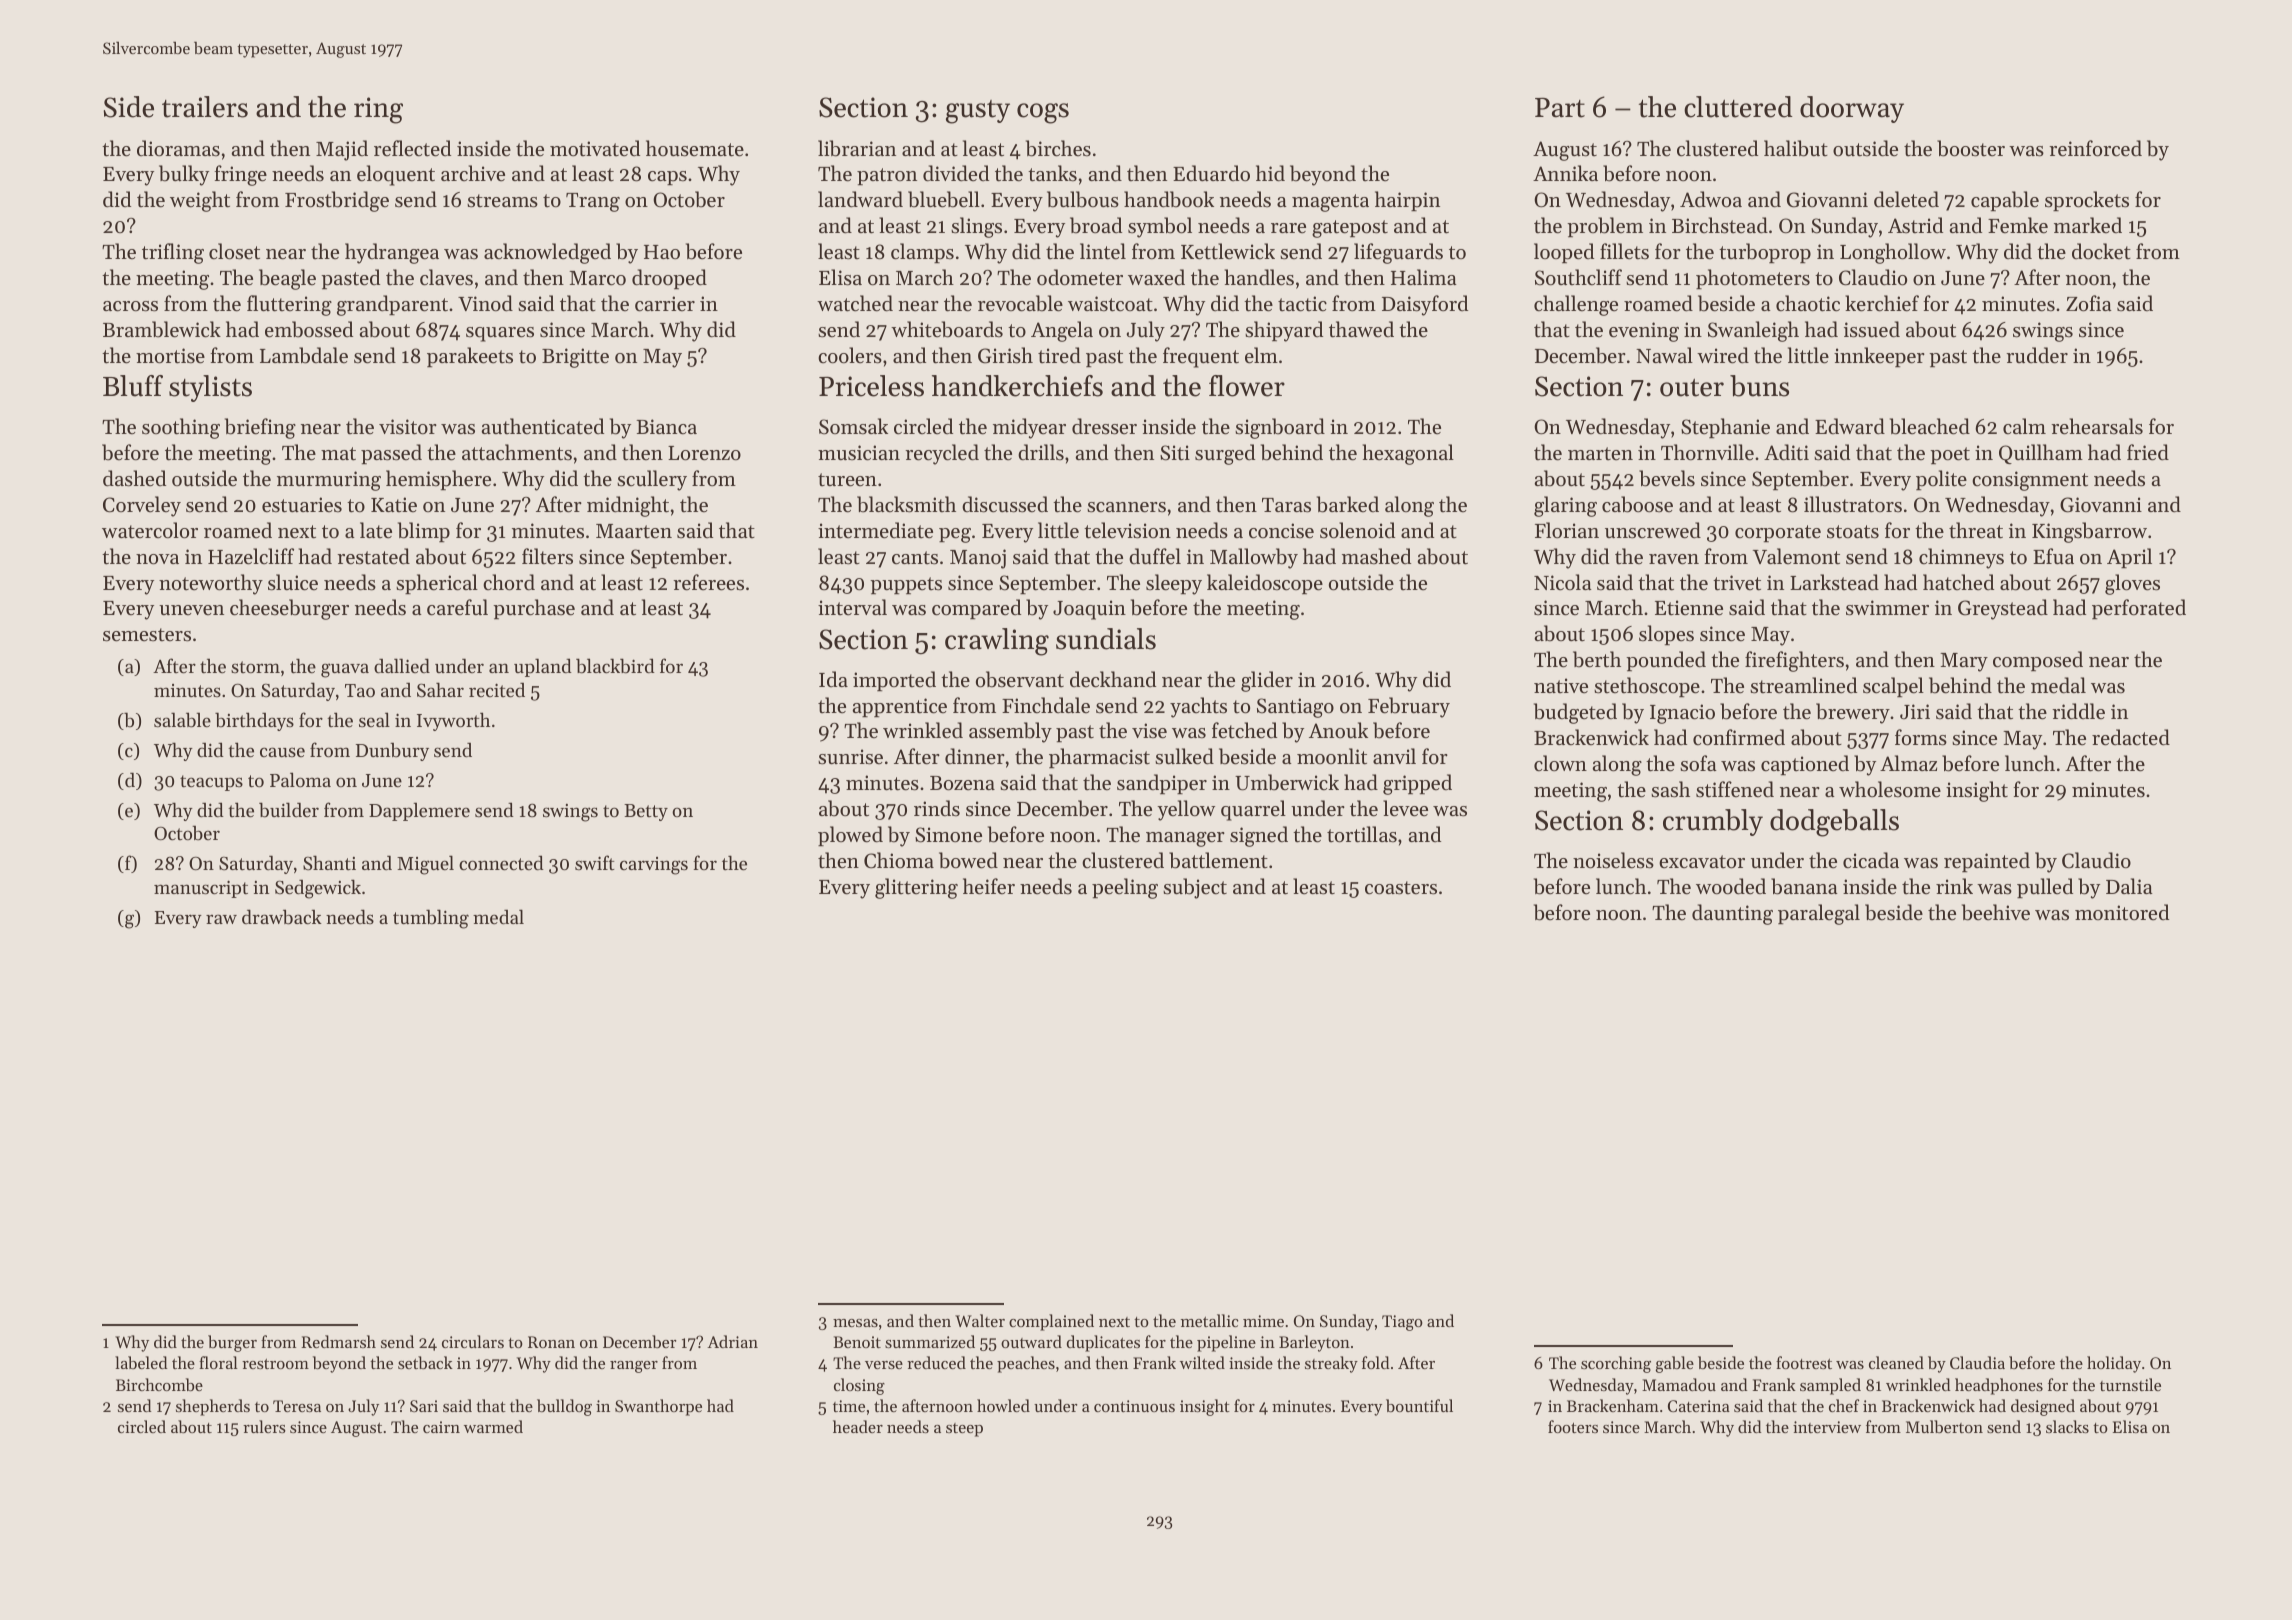  I want to click on capable, so click(2005, 201).
